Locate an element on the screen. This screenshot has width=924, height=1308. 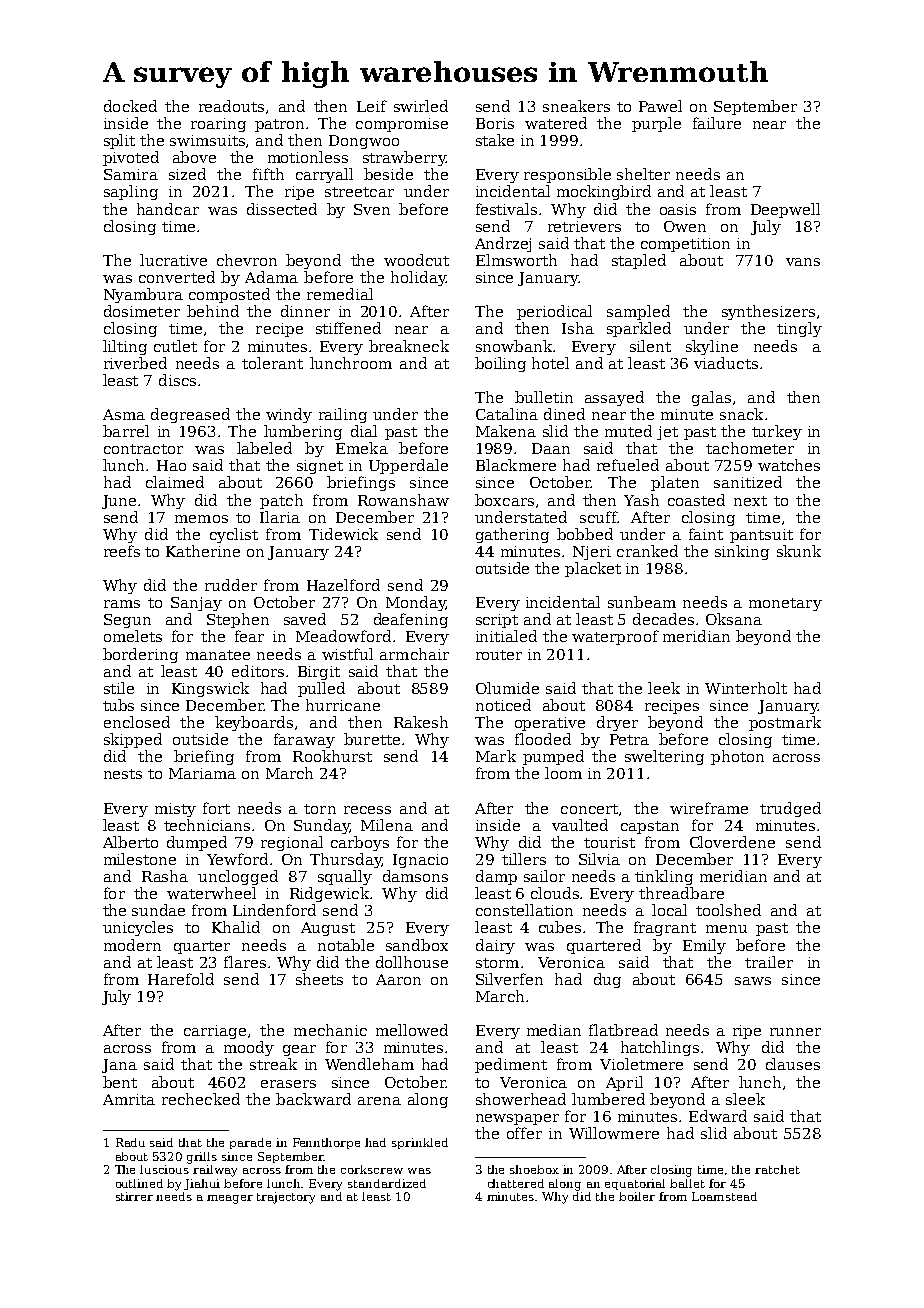
trudged is located at coordinates (790, 809).
